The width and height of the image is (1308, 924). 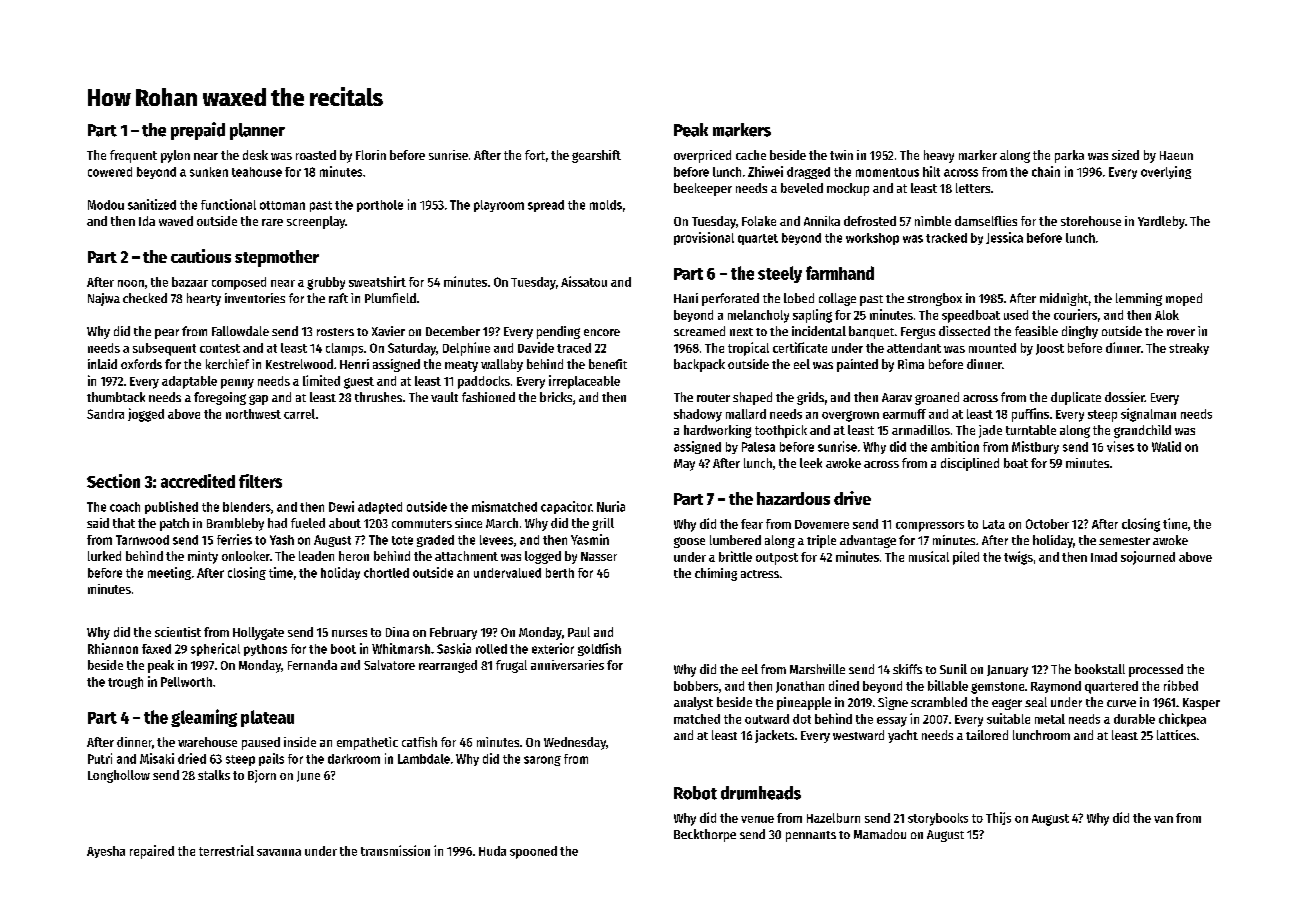 I want to click on Mamadou, so click(x=880, y=834).
